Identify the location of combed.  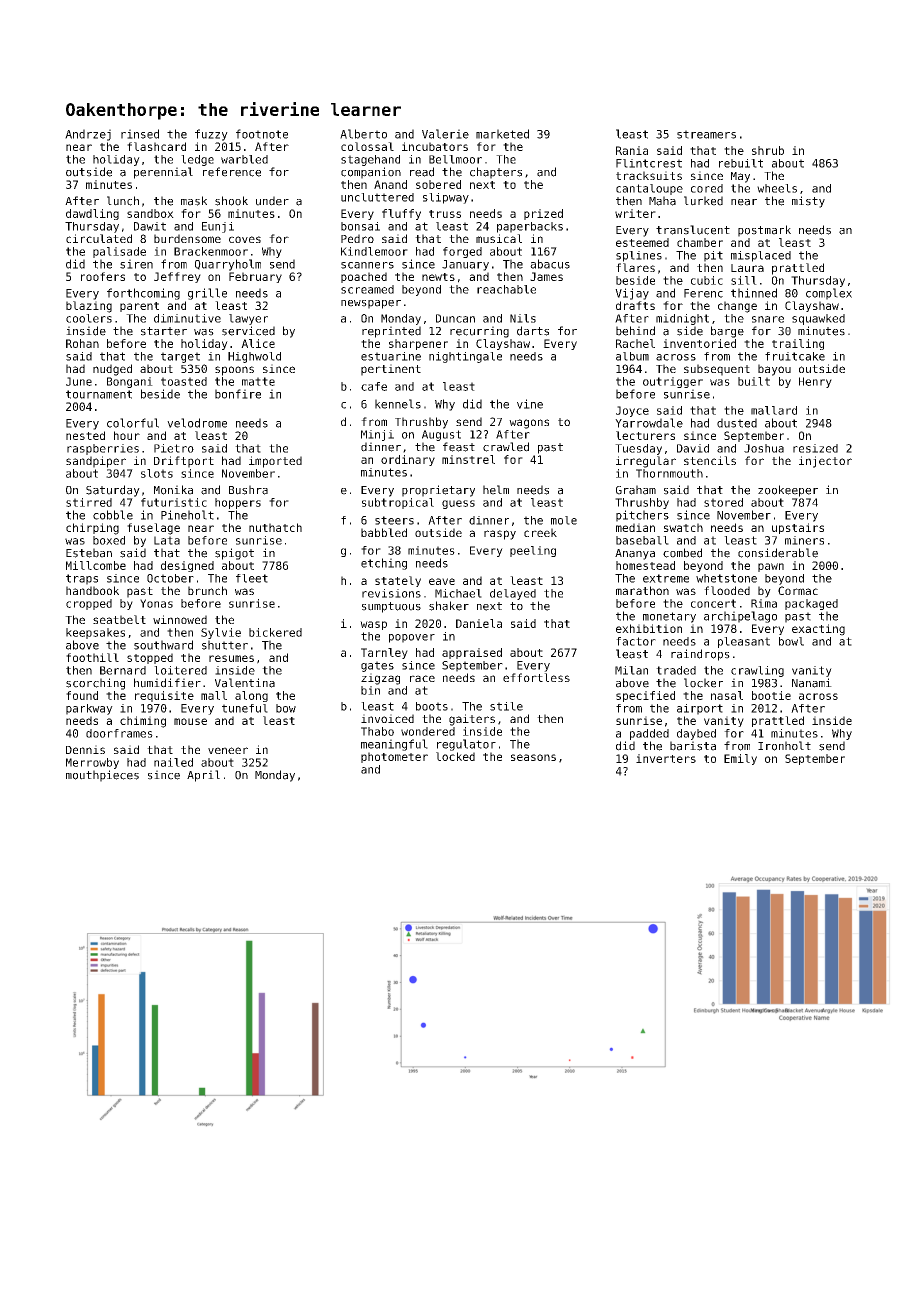
(682, 553).
